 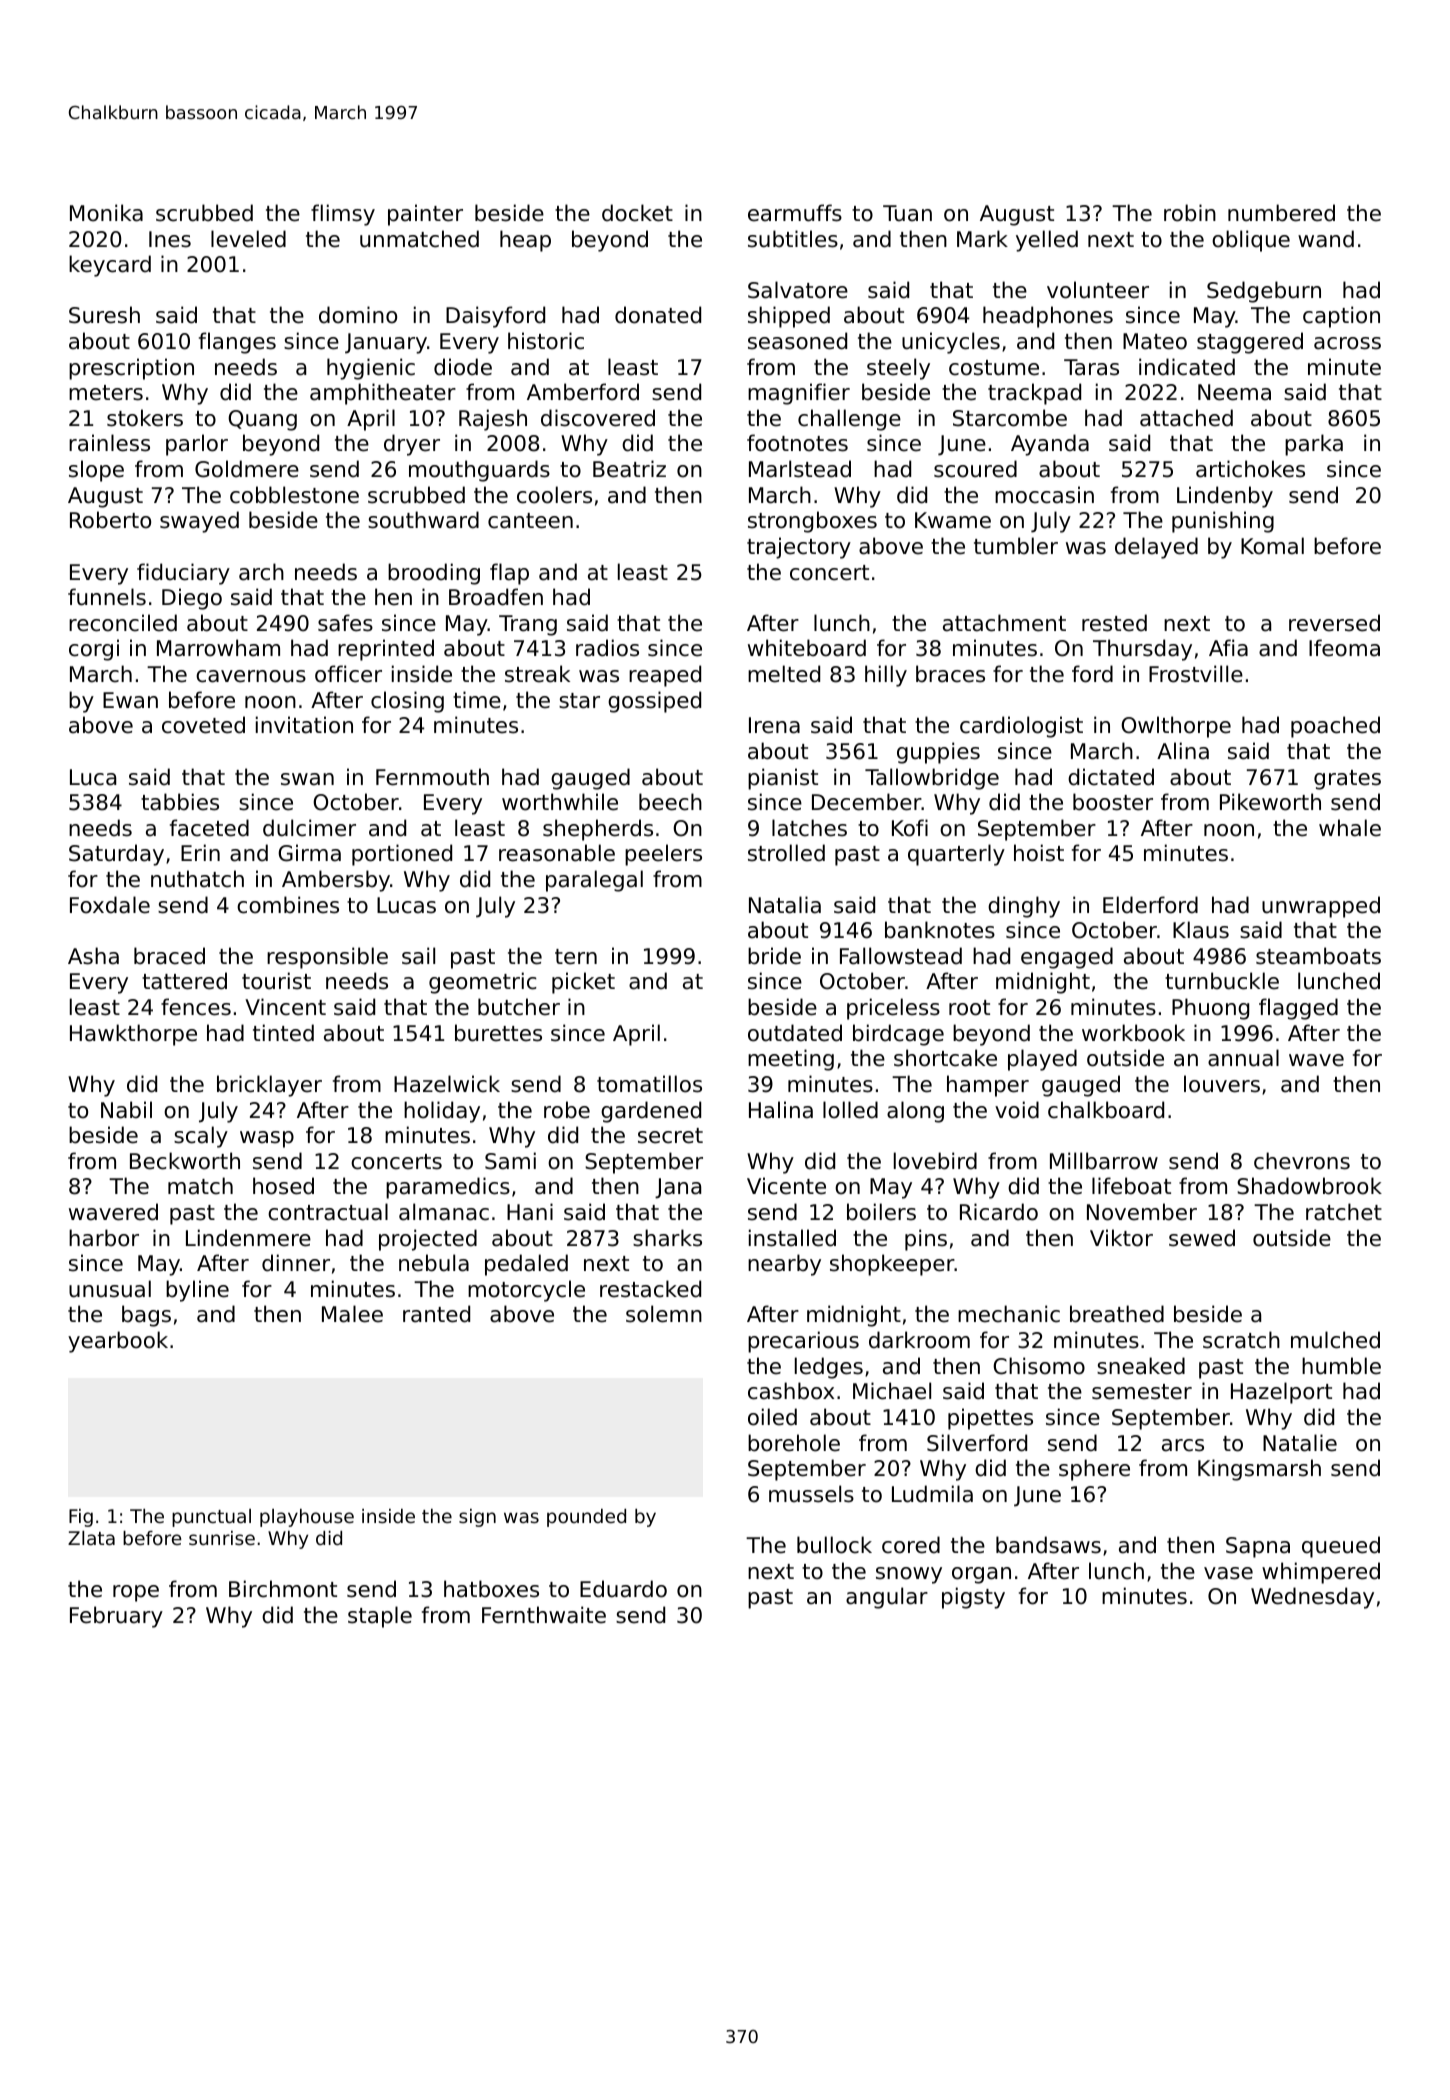 I want to click on Ifeoma, so click(x=1344, y=648).
